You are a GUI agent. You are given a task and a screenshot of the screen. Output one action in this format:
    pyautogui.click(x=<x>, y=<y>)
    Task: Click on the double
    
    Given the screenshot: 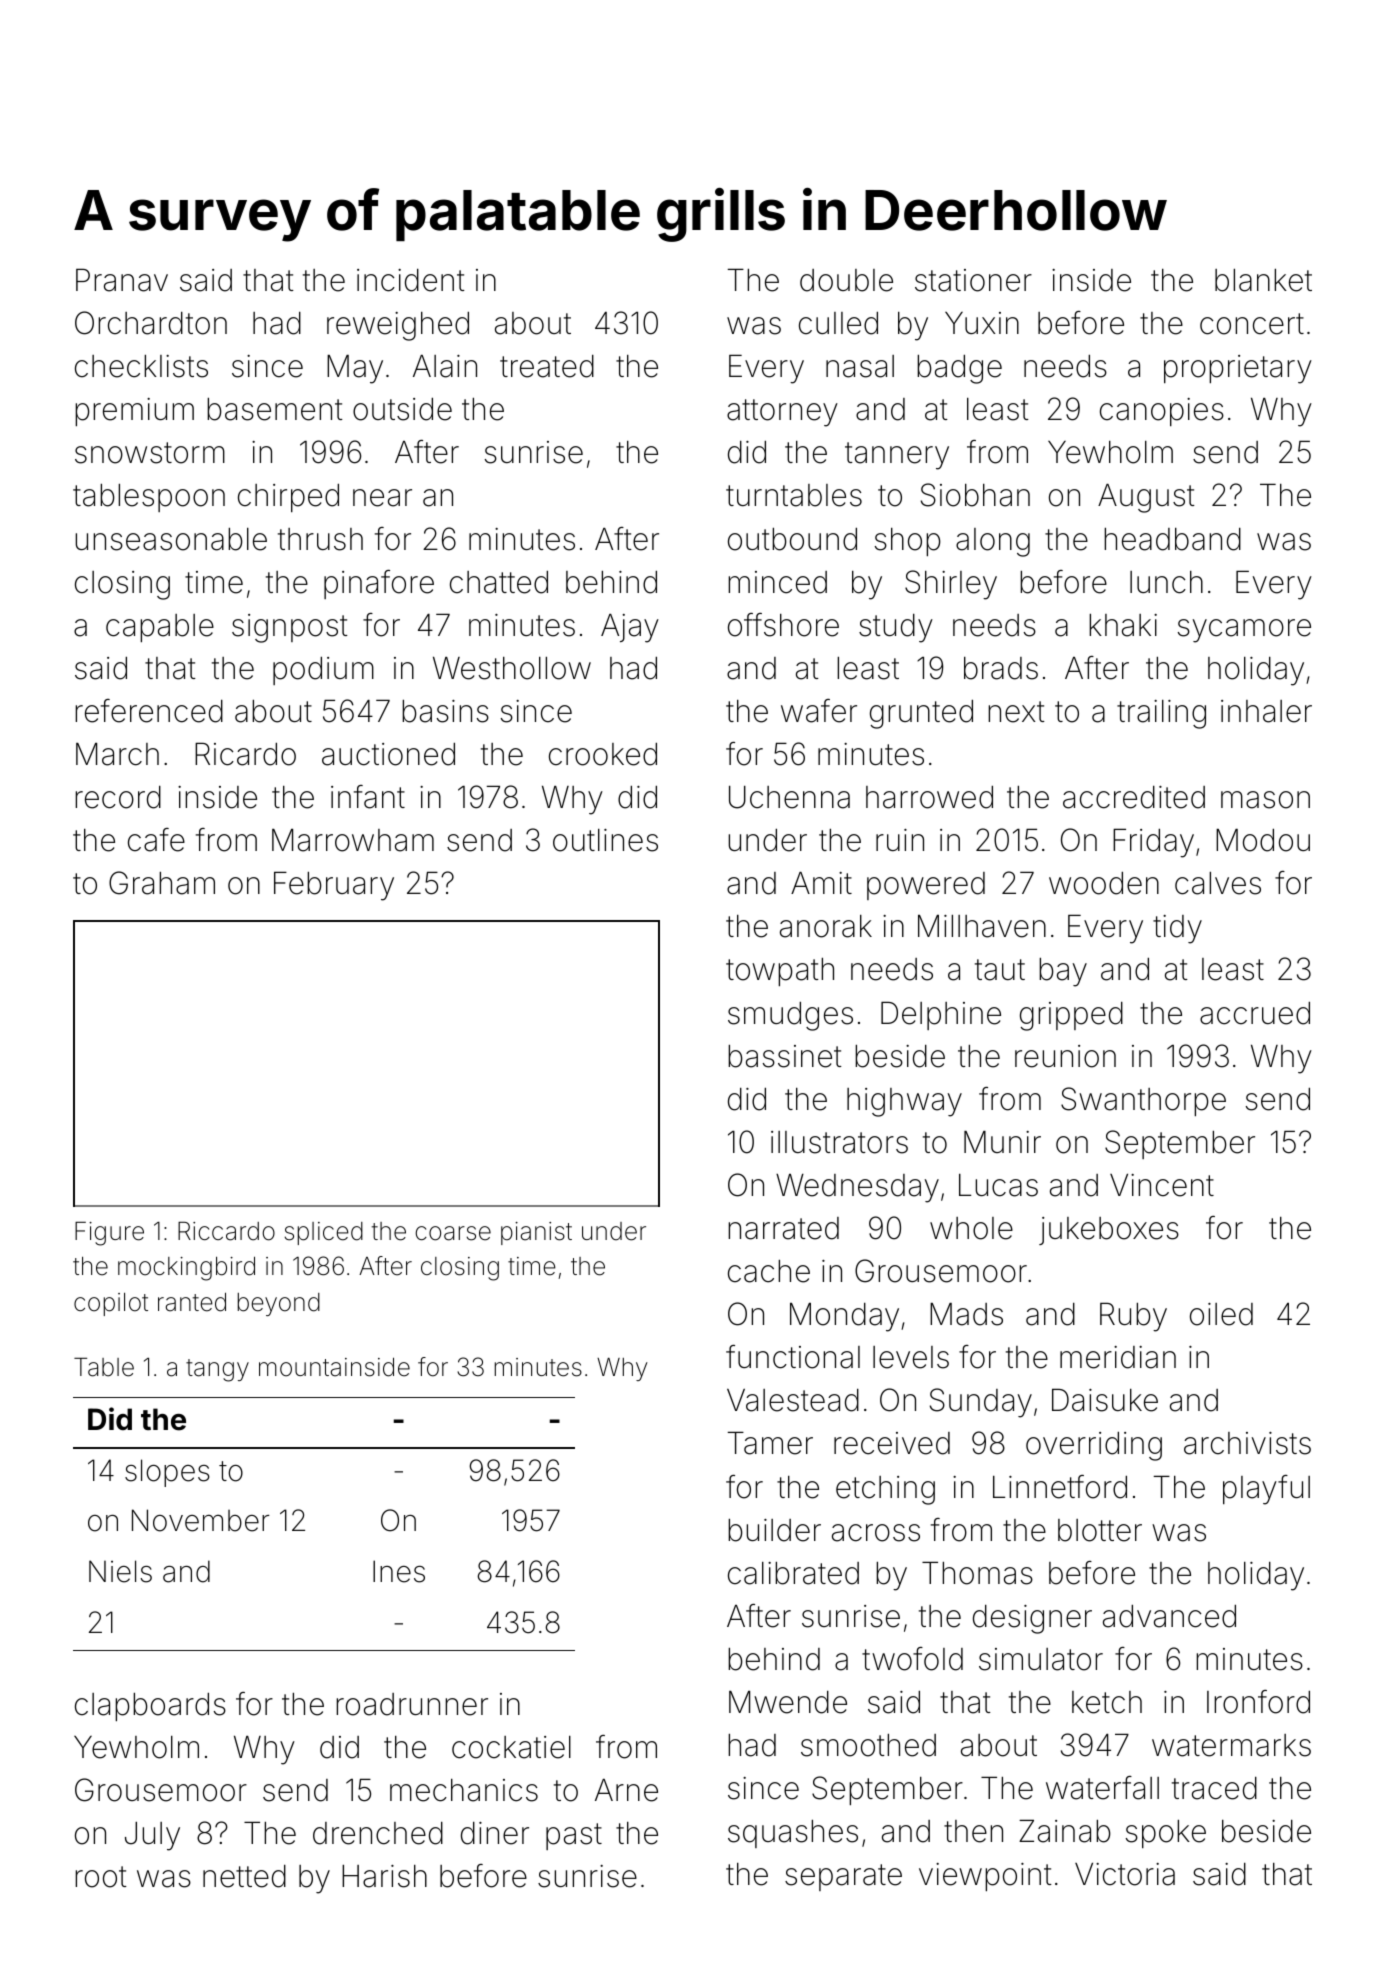 What is the action you would take?
    pyautogui.click(x=846, y=280)
